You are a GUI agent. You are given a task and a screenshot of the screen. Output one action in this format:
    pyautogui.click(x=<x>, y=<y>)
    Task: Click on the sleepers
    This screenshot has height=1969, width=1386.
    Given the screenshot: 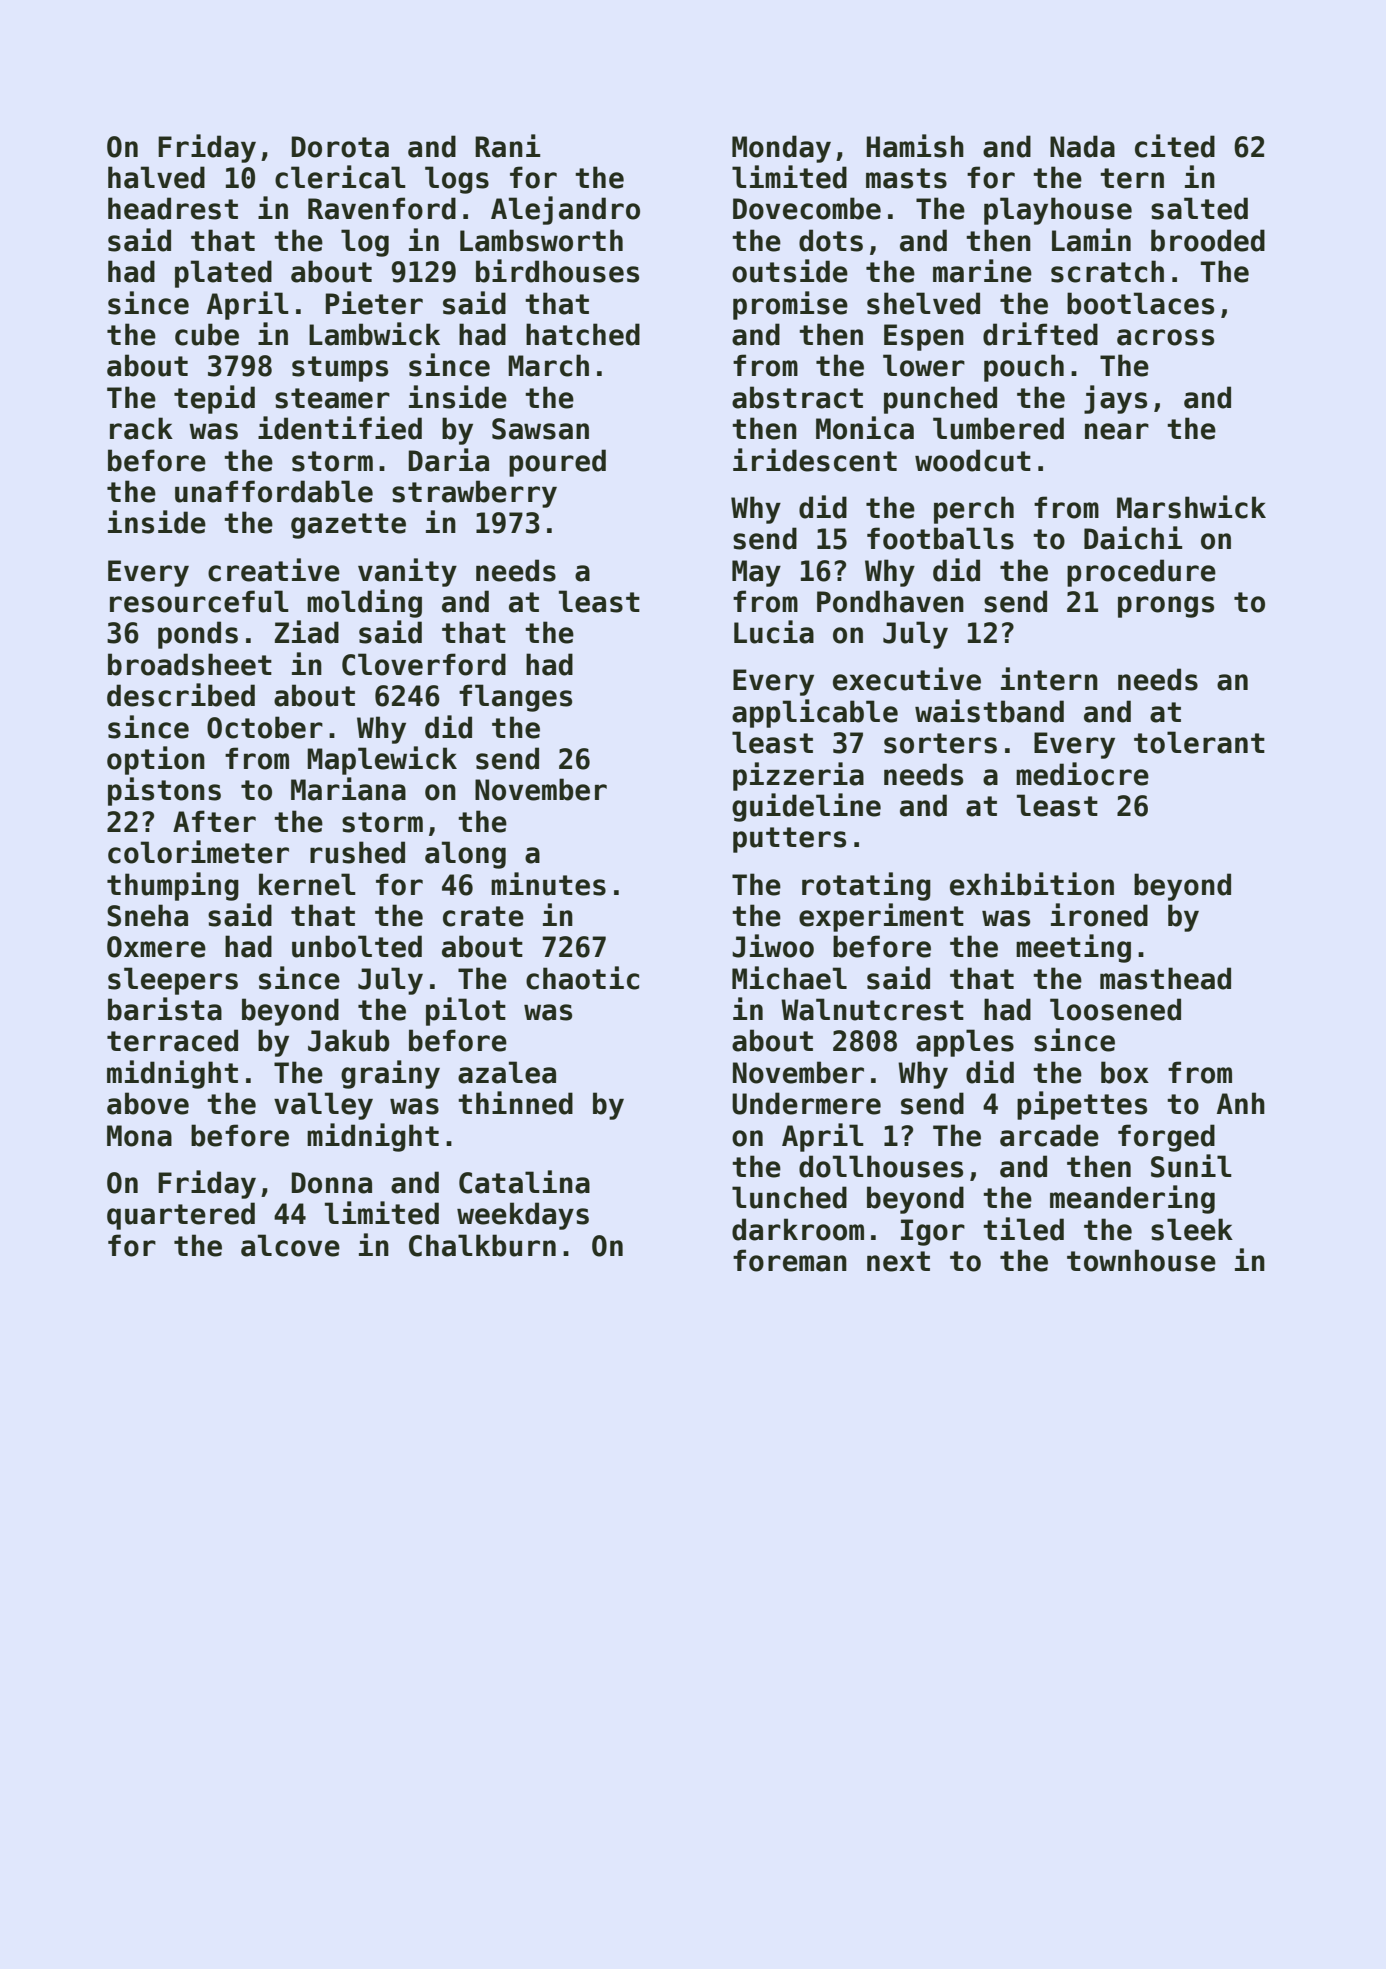 What is the action you would take?
    pyautogui.click(x=173, y=981)
